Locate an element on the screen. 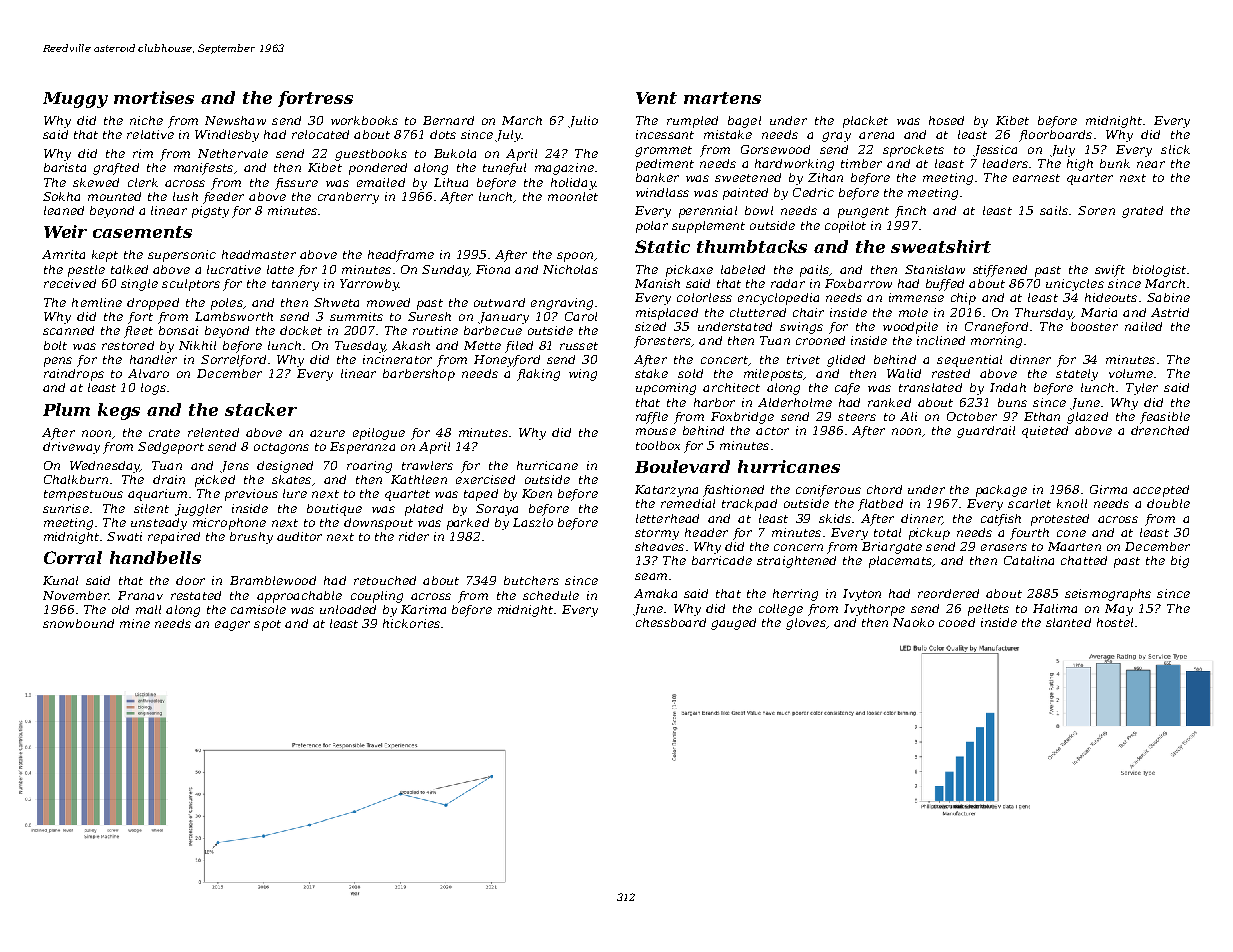  Julio is located at coordinates (583, 122).
